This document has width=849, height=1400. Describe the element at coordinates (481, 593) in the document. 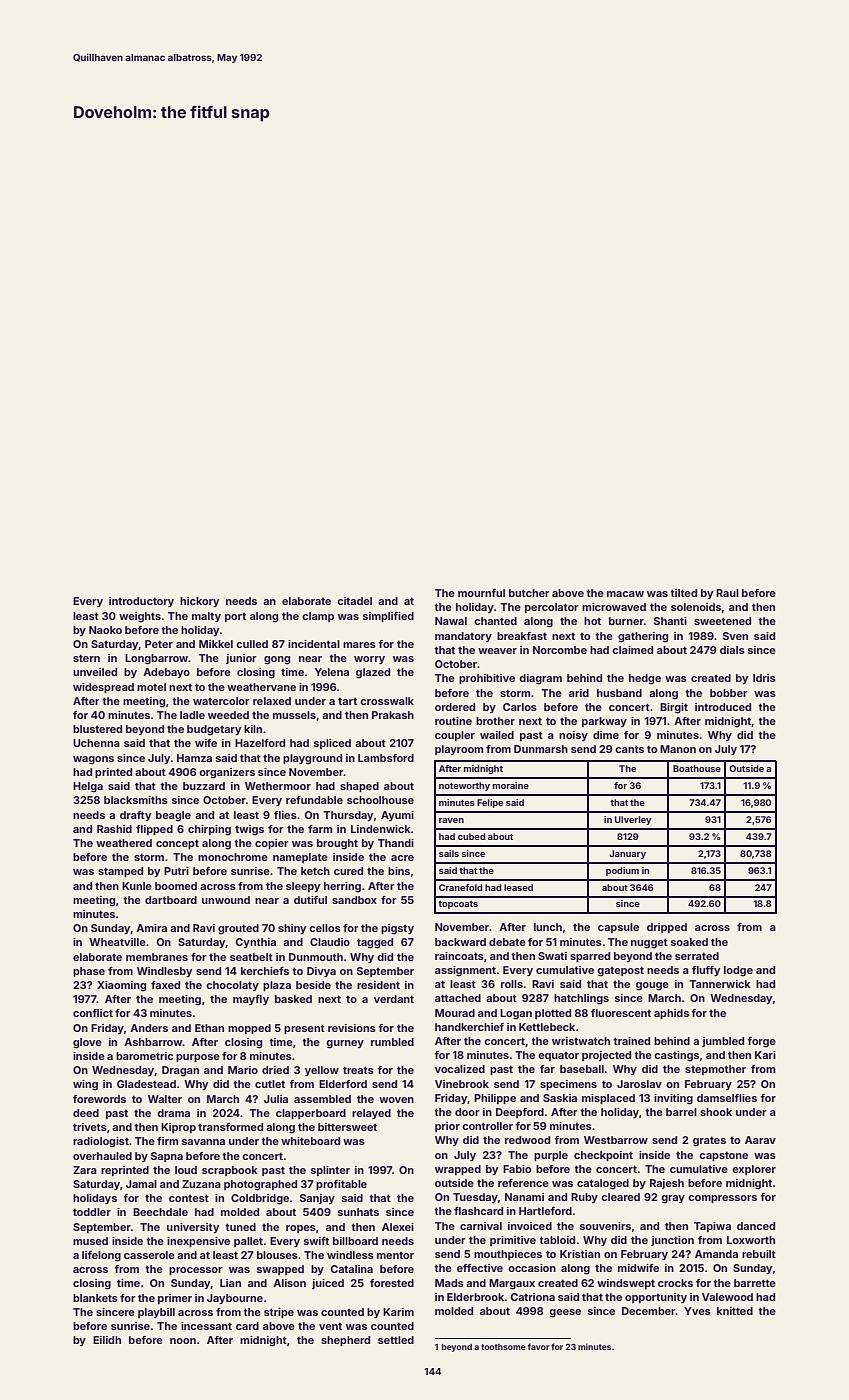

I see `mournful` at that location.
